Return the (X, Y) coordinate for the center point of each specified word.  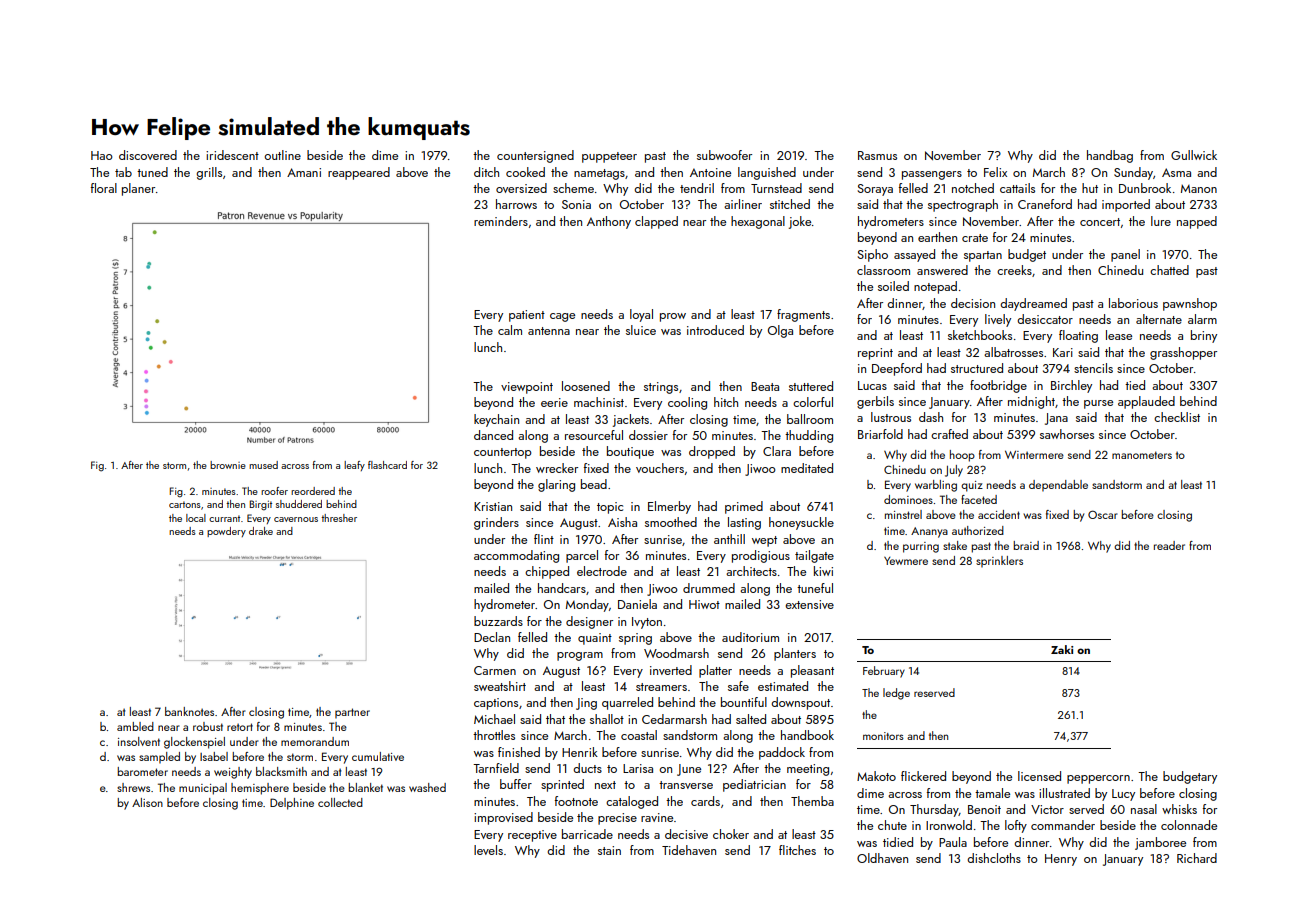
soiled (893, 286)
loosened (586, 386)
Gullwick (1194, 155)
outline (283, 155)
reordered (313, 491)
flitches (797, 850)
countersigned (535, 156)
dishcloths (994, 858)
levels (488, 850)
